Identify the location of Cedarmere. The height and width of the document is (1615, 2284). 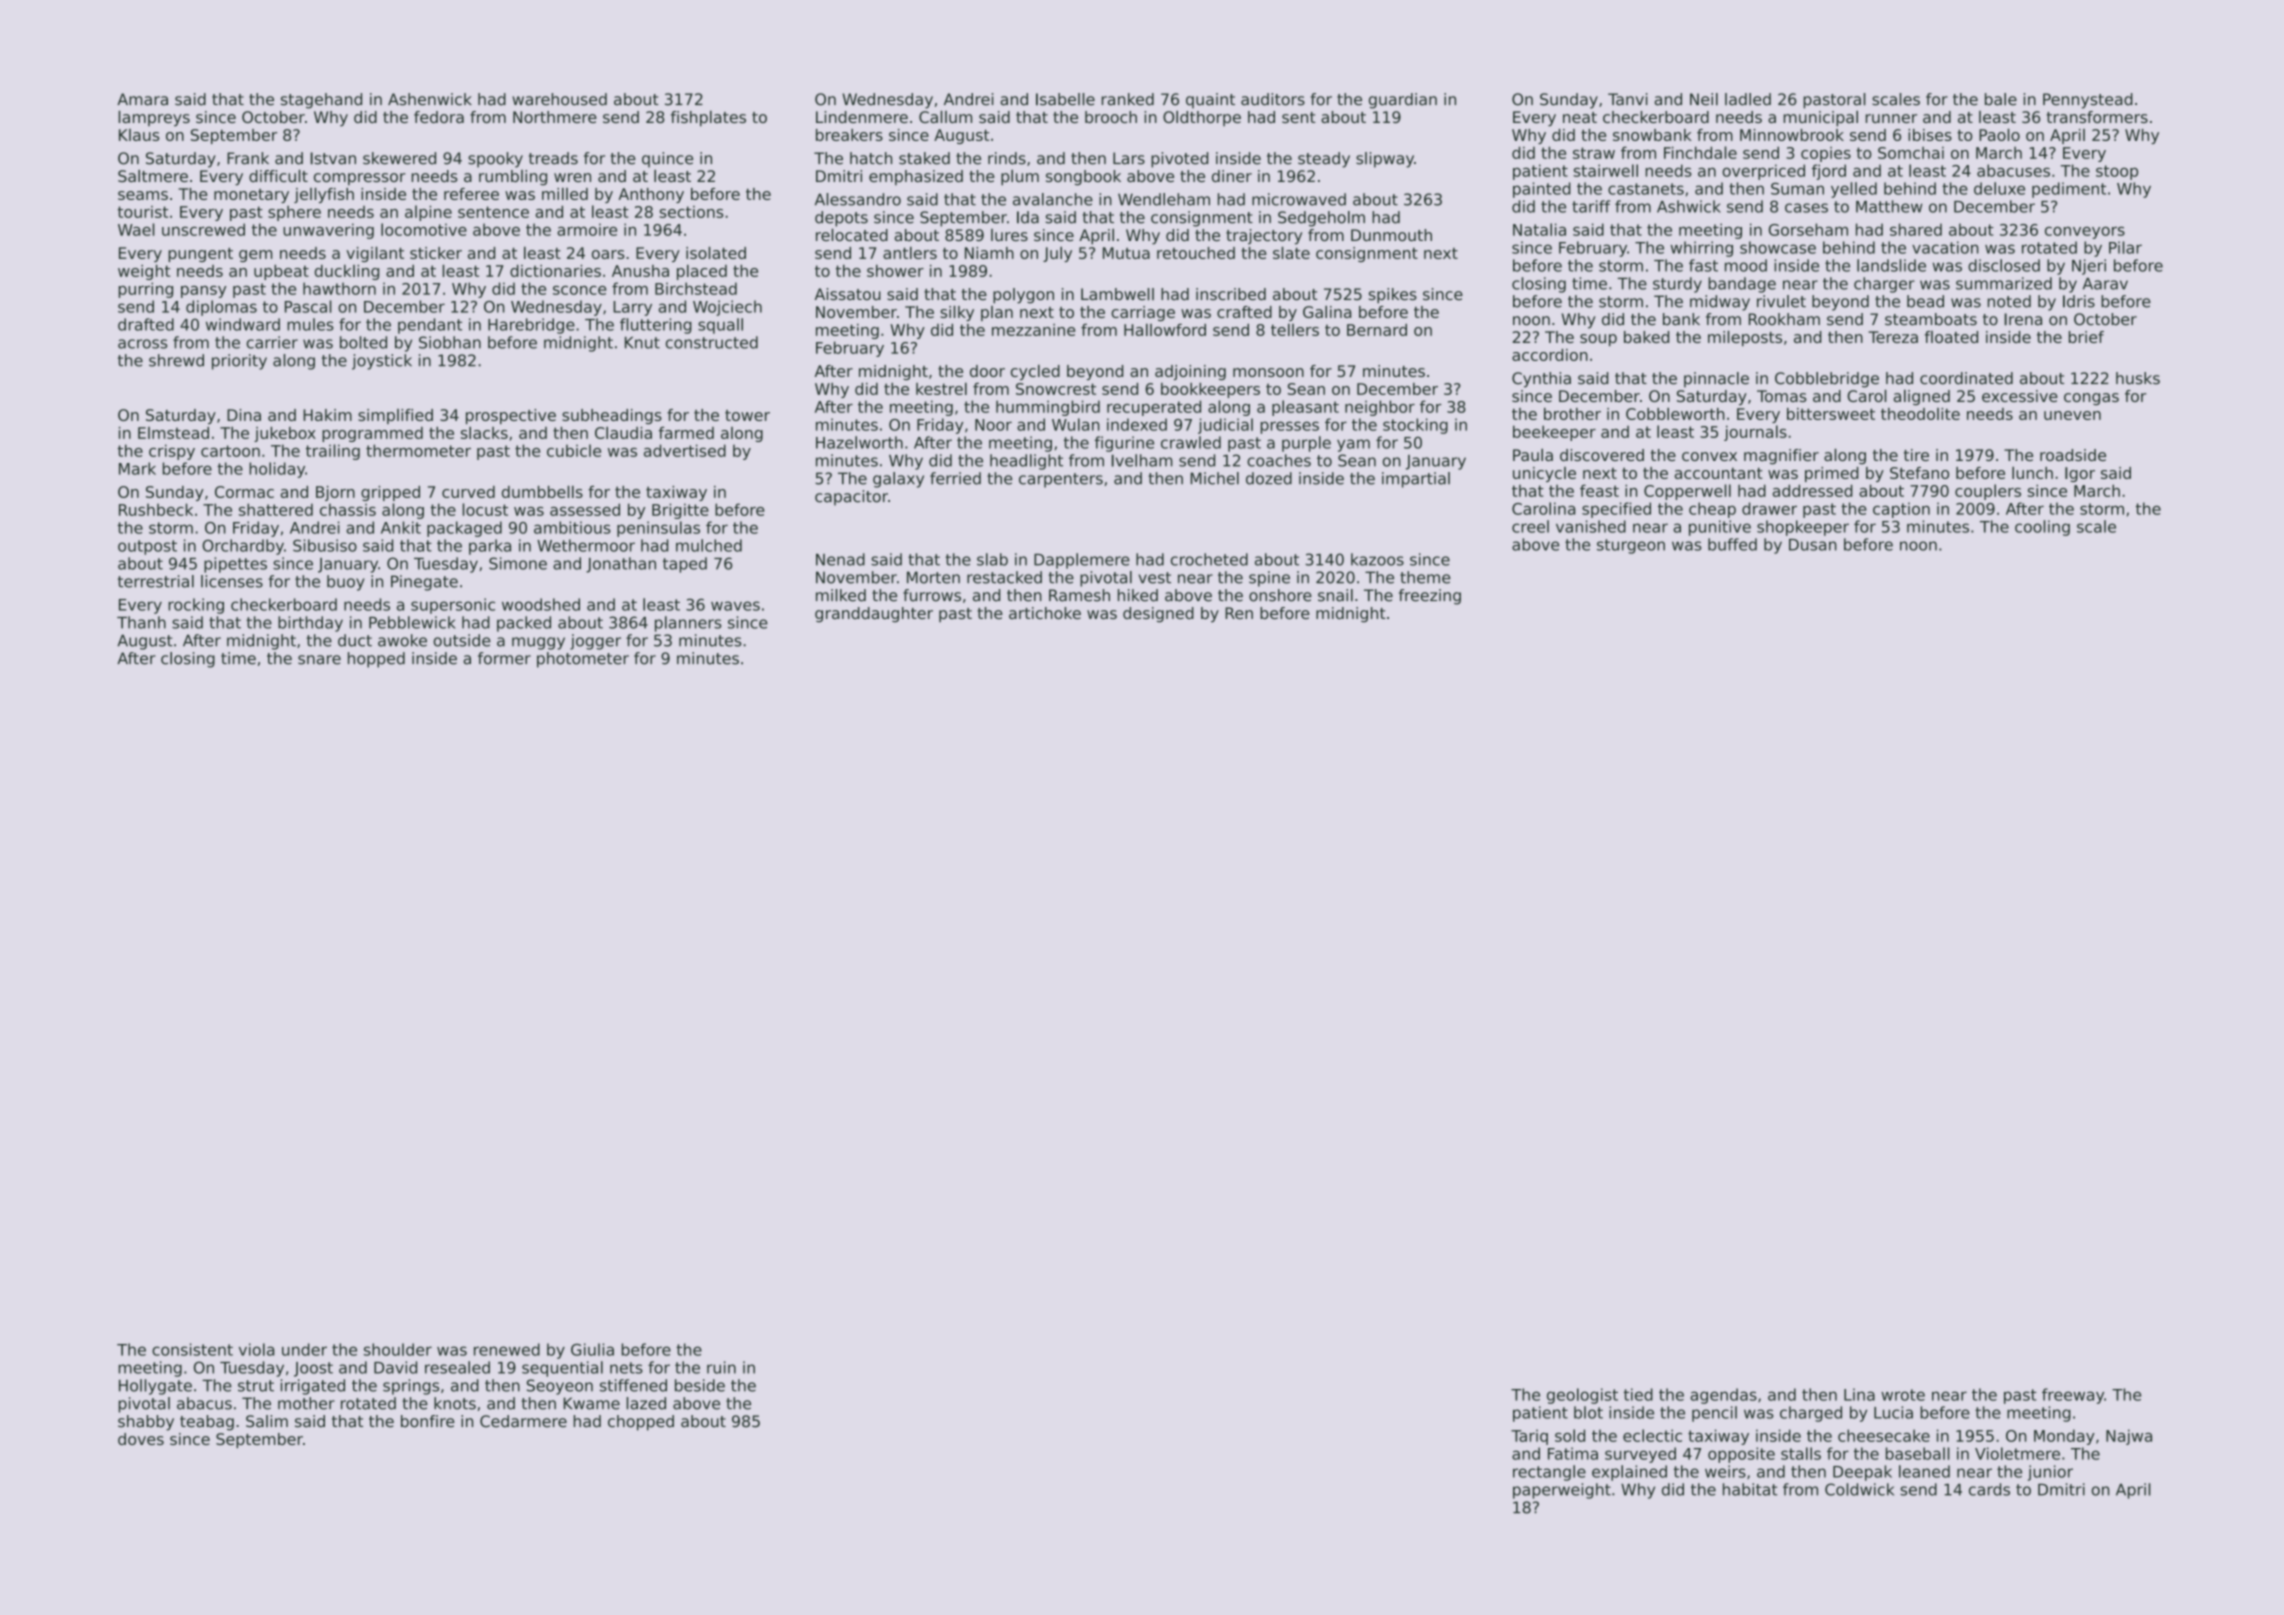
(523, 1421).
